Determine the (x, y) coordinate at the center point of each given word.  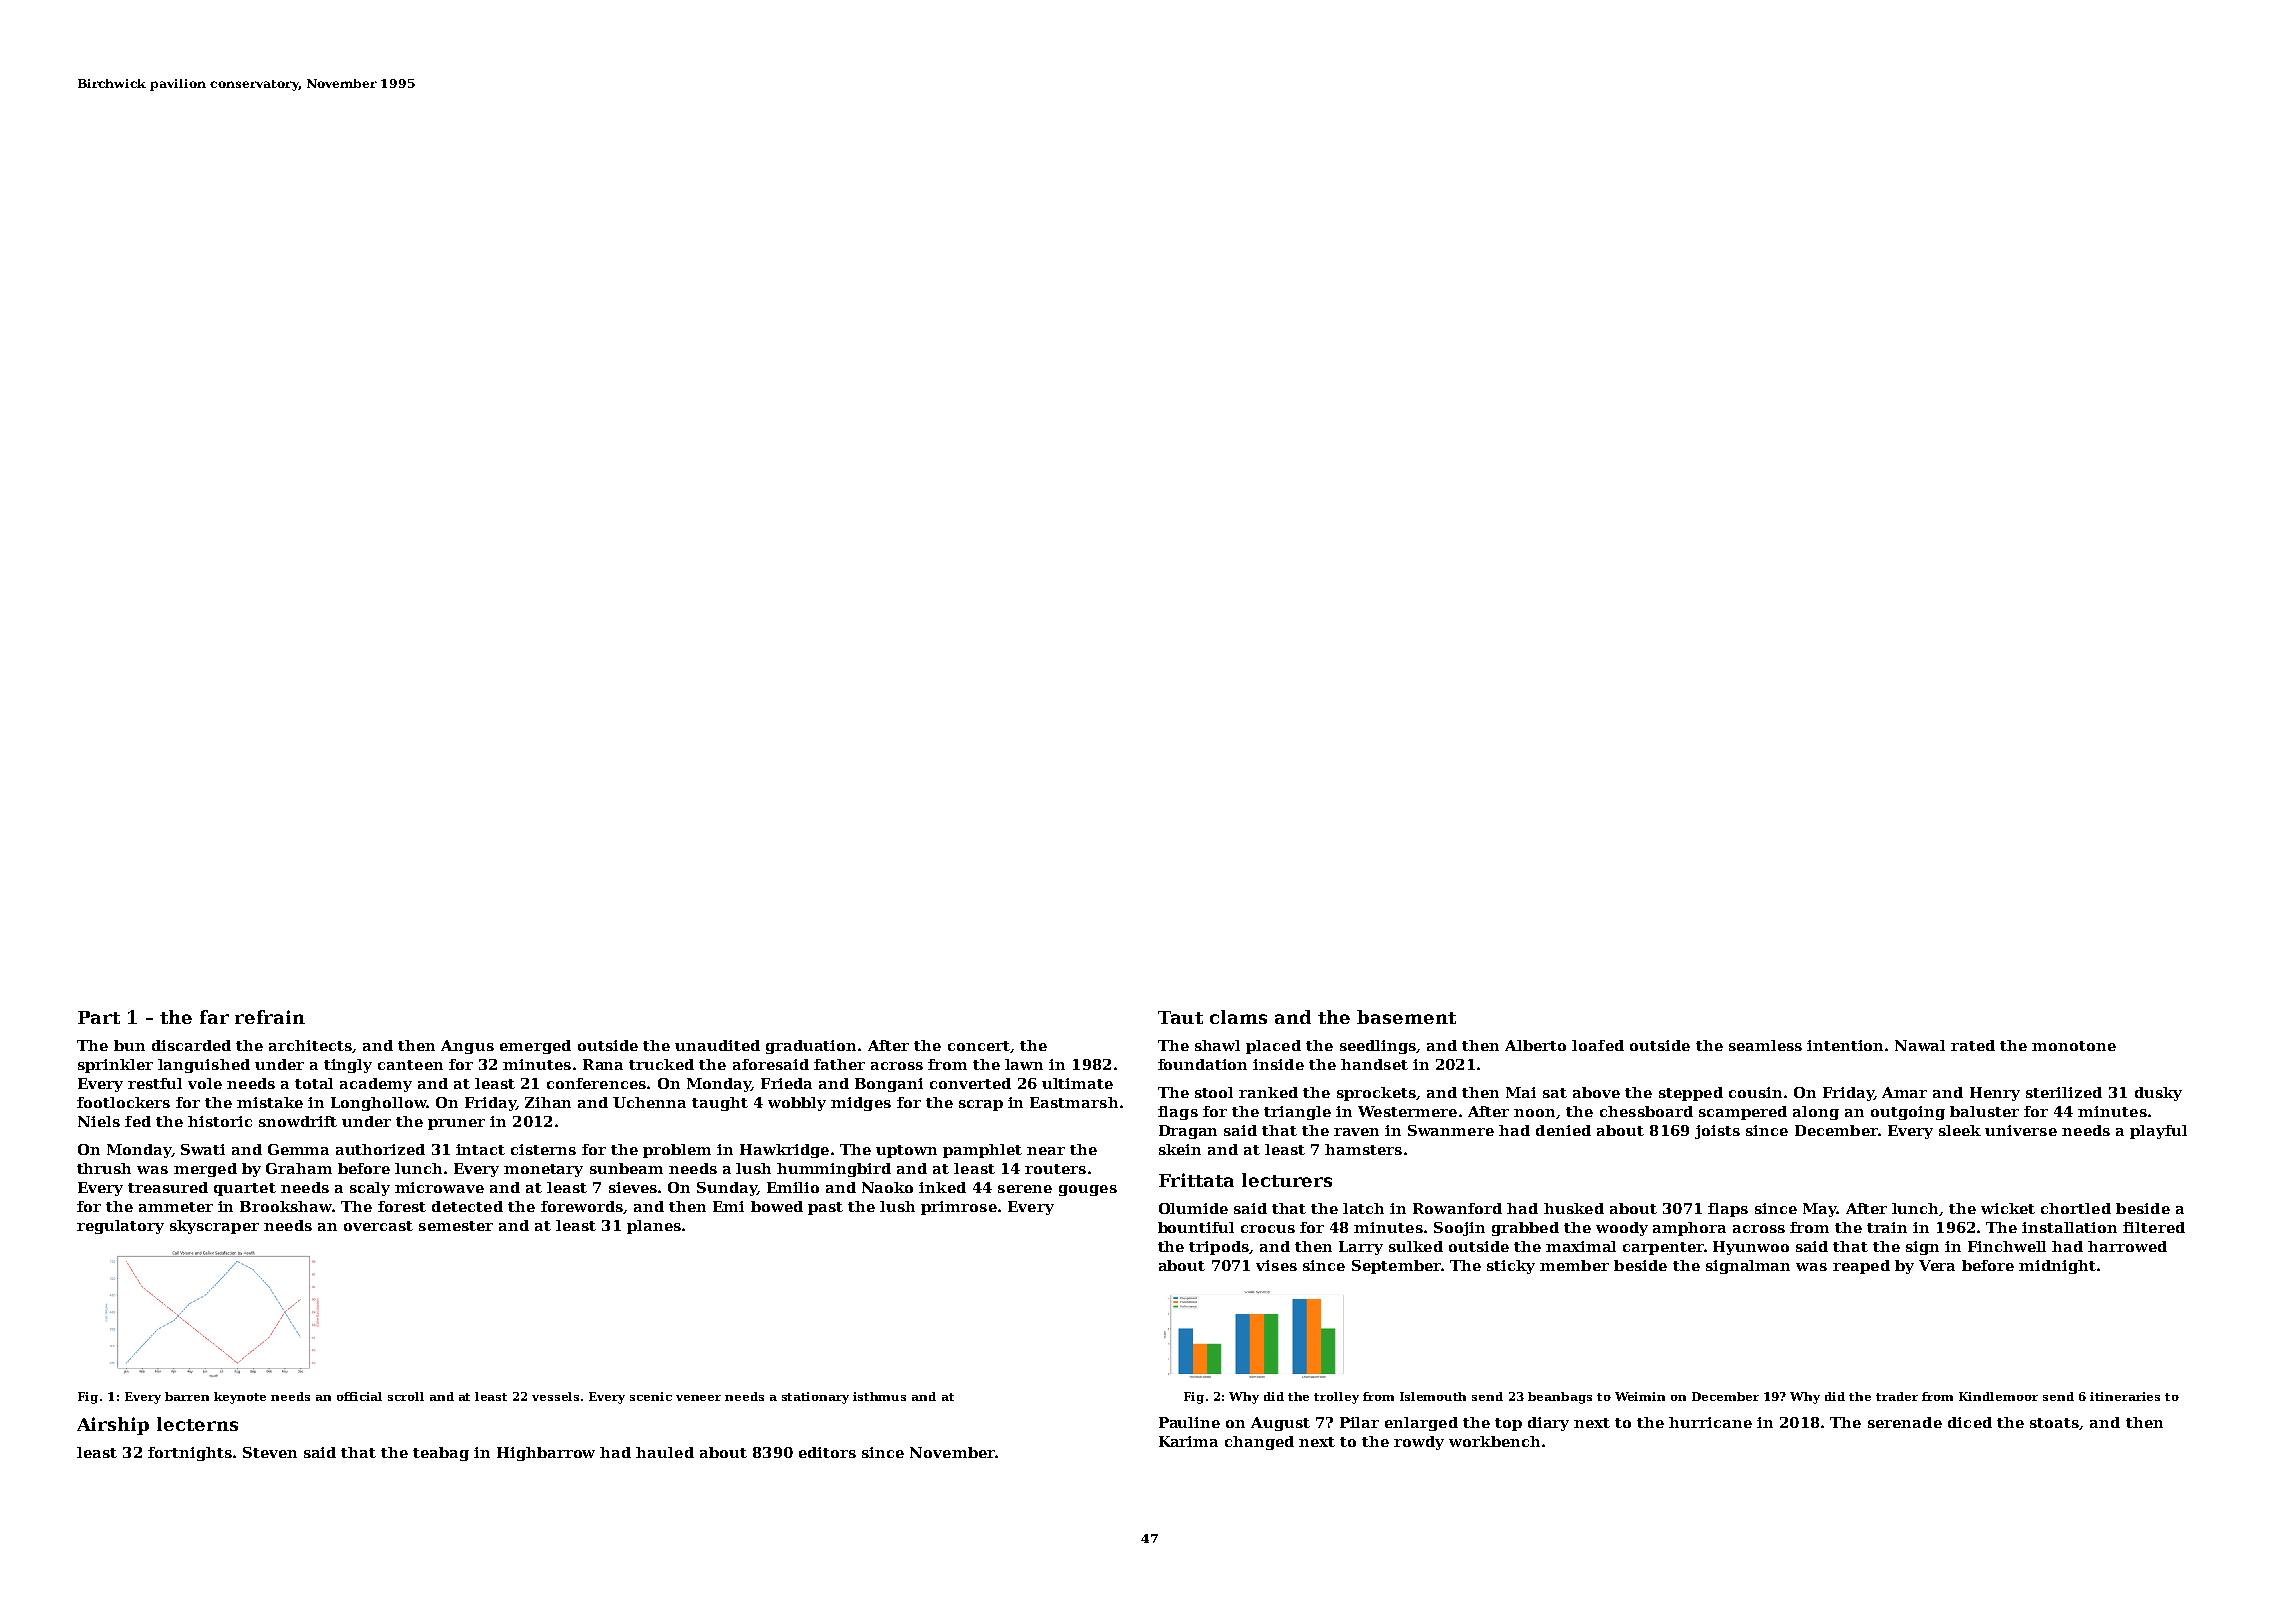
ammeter (176, 1207)
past (825, 1208)
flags (1178, 1113)
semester (456, 1226)
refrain (270, 1017)
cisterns (543, 1149)
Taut (1180, 1017)
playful (2158, 1132)
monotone (2074, 1046)
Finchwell (2007, 1246)
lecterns (197, 1424)
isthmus (879, 1396)
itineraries (2125, 1396)
